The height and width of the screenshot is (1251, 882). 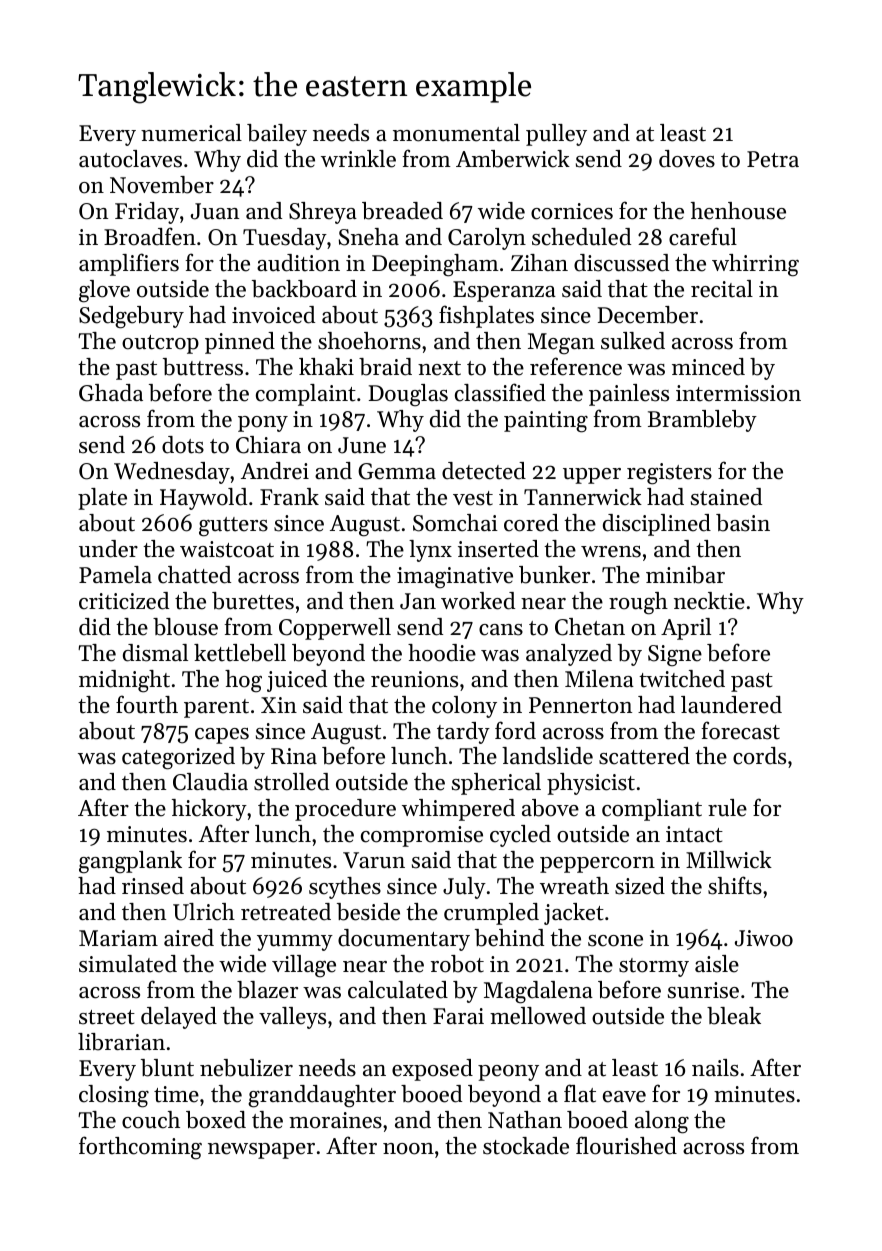 What do you see at coordinates (277, 135) in the screenshot?
I see `bailey` at bounding box center [277, 135].
